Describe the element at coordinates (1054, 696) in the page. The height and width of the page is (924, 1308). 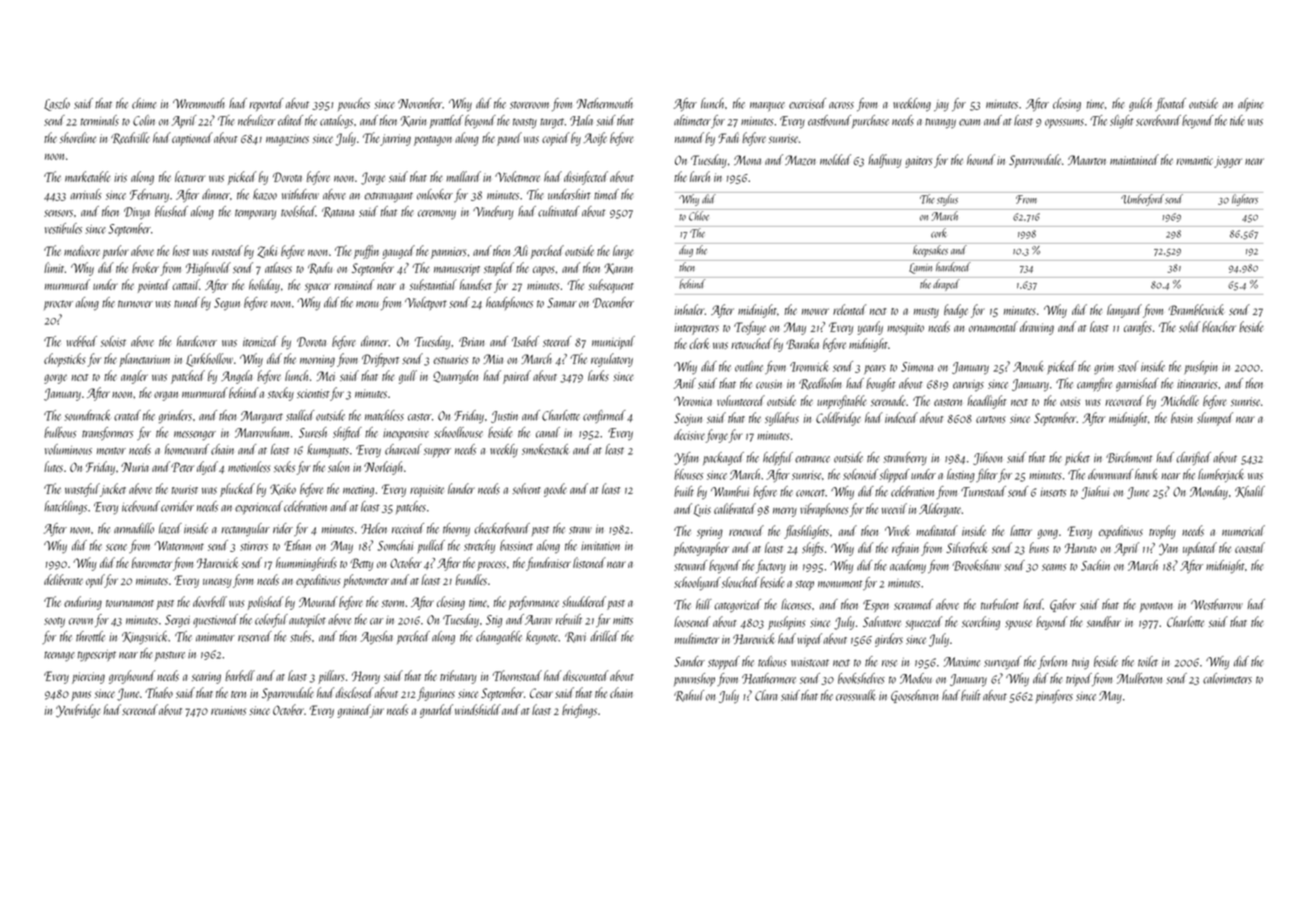
I see `pinafores` at that location.
